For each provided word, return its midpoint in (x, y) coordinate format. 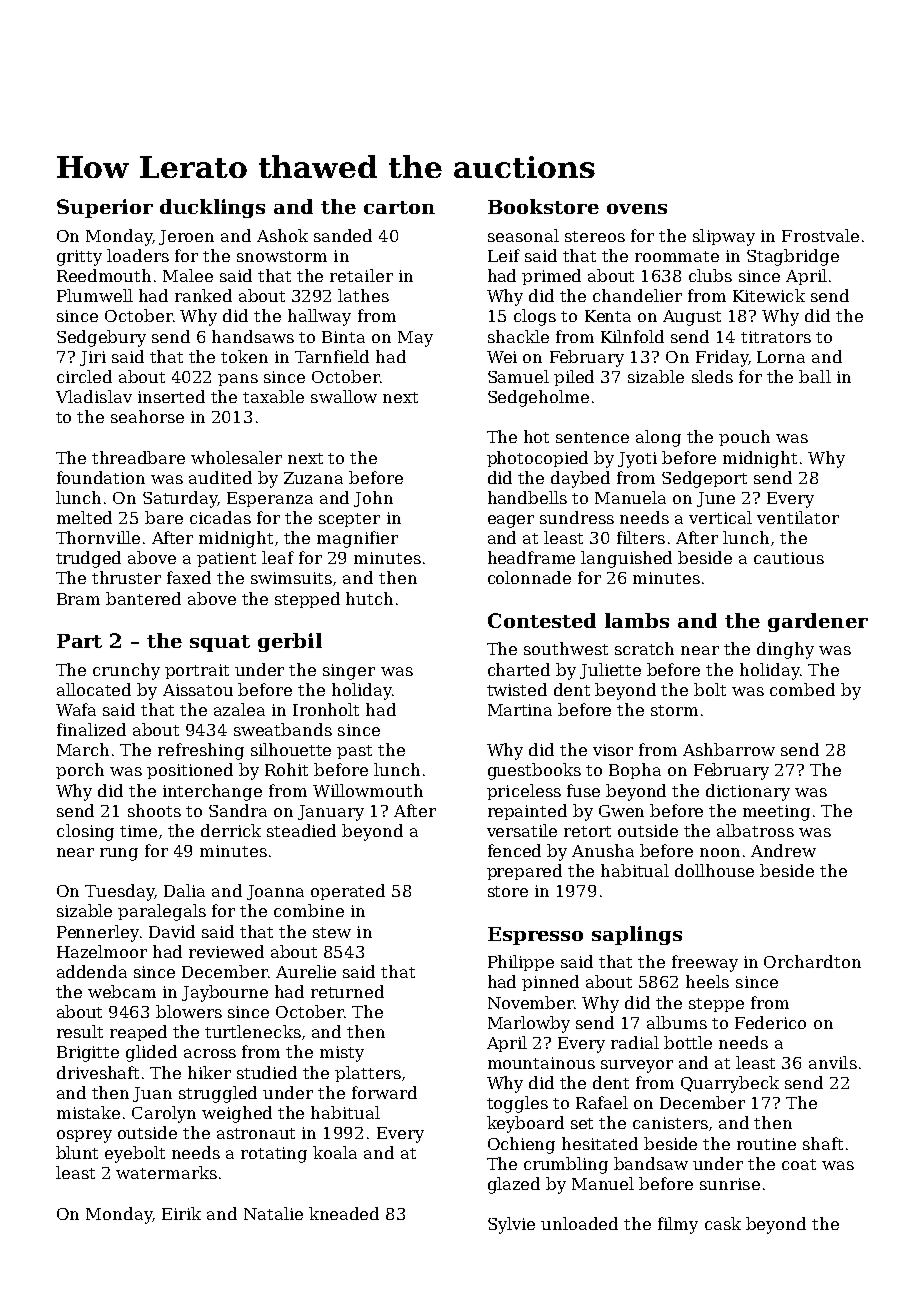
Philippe (521, 963)
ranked (203, 295)
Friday (722, 358)
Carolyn (164, 1114)
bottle (688, 1042)
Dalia (184, 890)
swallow (344, 396)
